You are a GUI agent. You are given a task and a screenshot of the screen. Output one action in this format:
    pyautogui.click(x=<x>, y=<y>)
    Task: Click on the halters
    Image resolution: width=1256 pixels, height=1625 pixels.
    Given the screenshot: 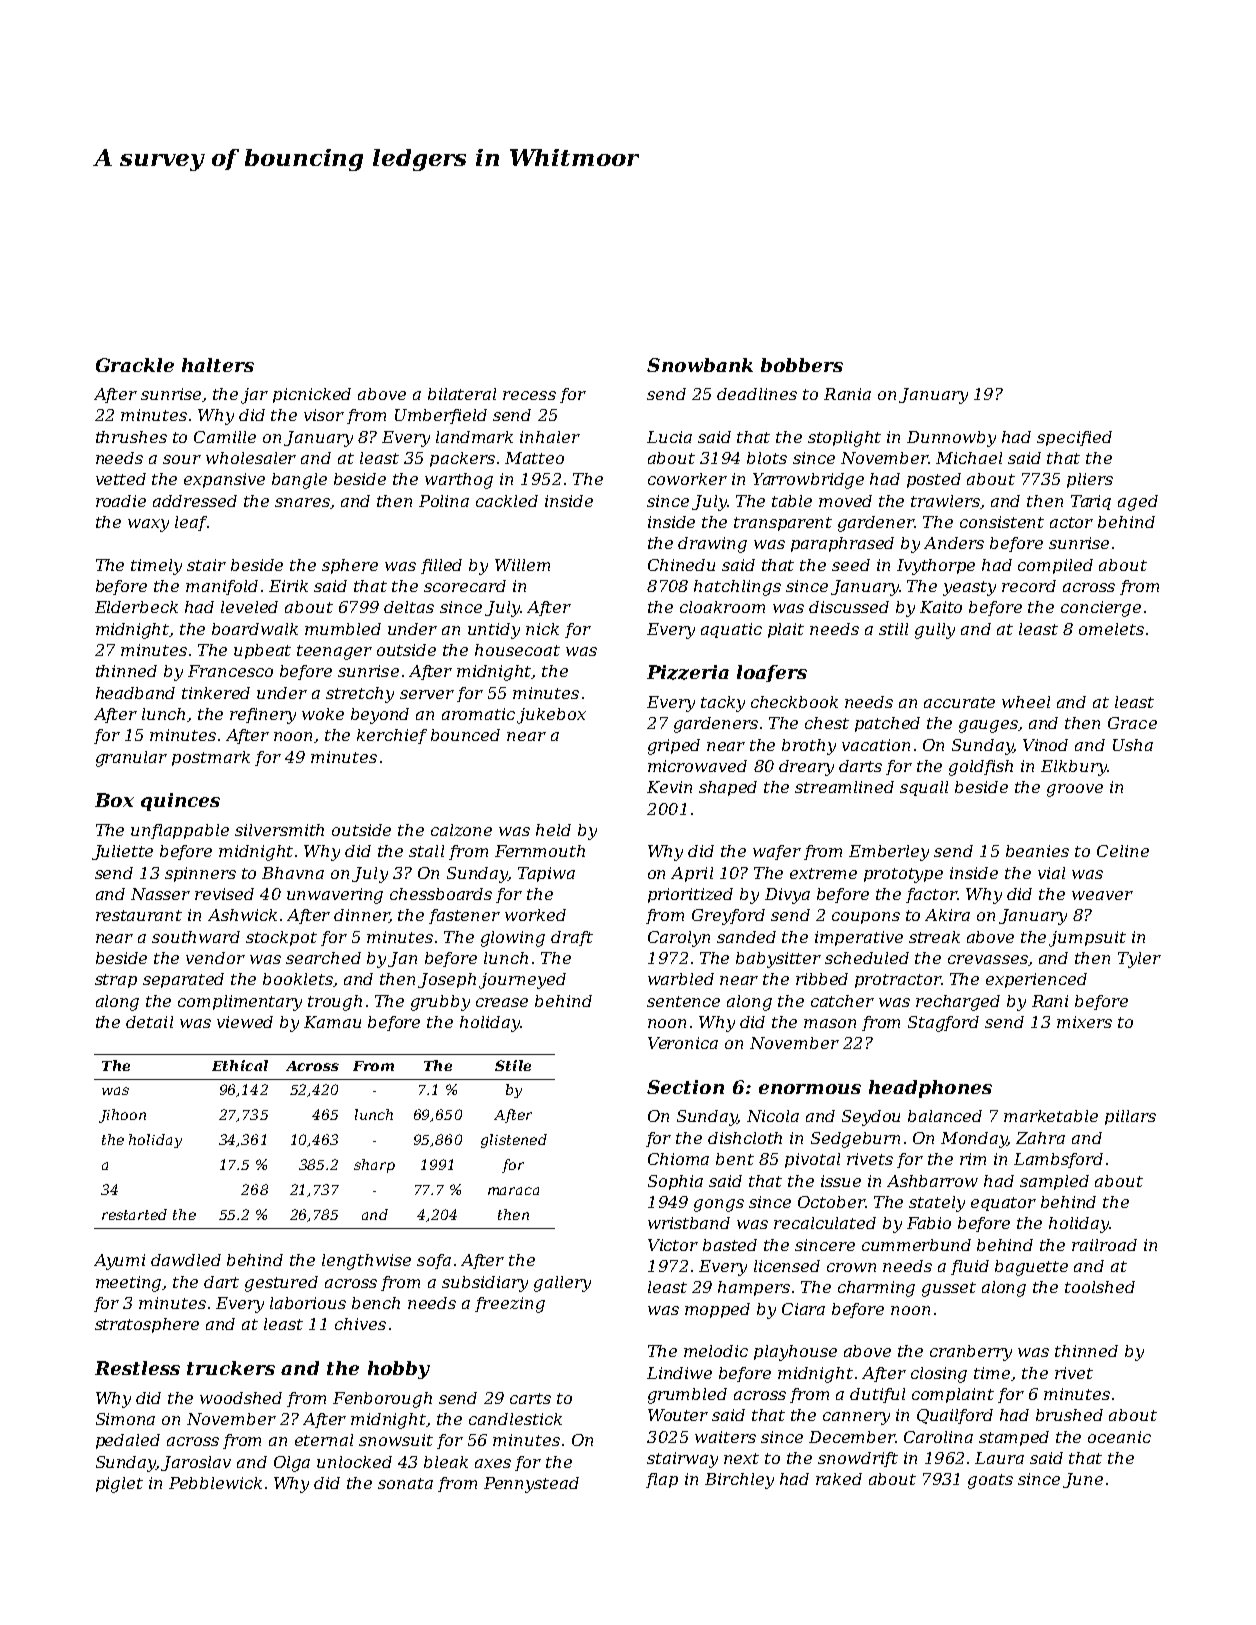 What is the action you would take?
    pyautogui.click(x=218, y=365)
